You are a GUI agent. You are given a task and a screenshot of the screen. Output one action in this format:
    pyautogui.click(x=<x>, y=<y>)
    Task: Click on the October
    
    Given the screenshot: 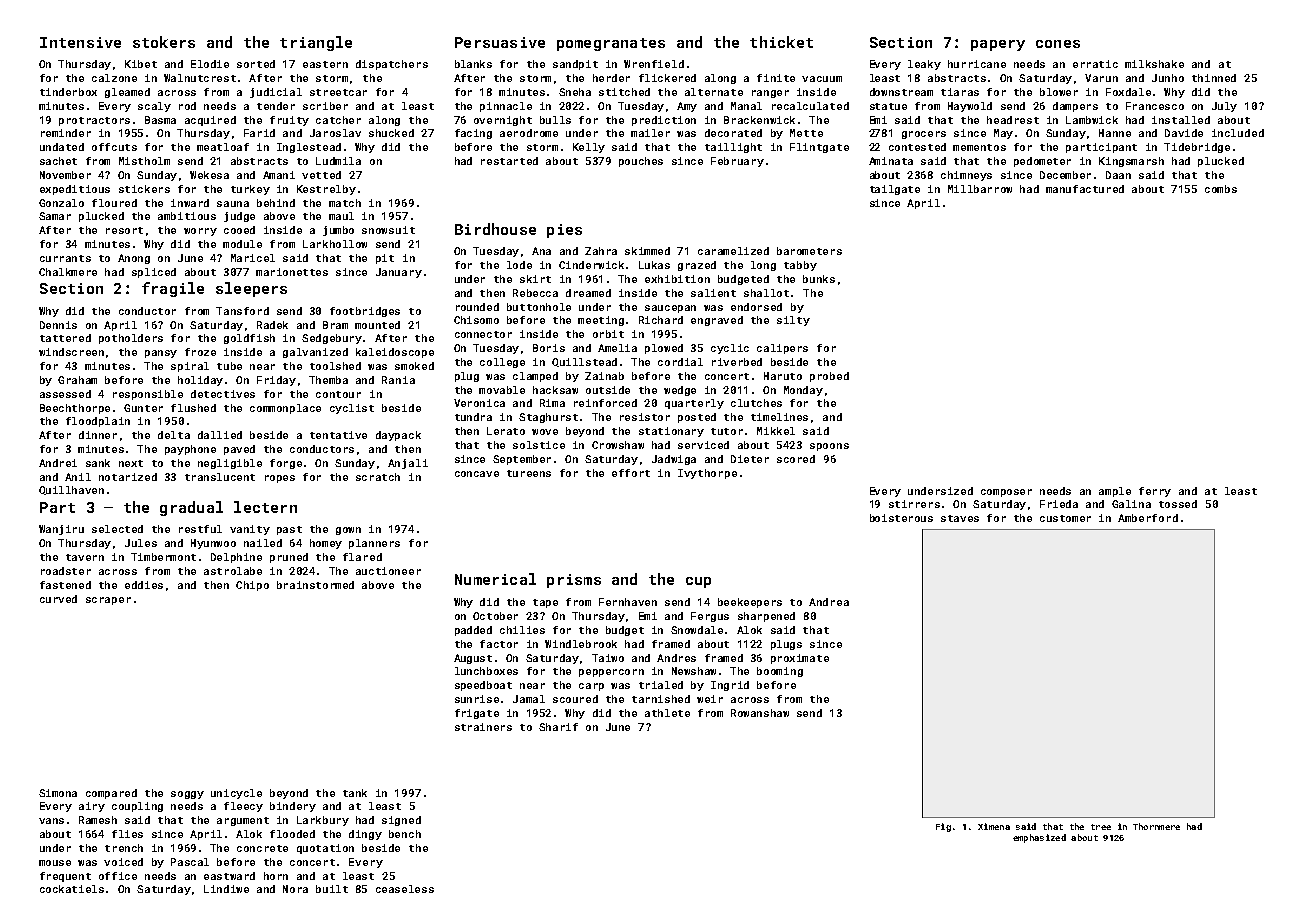 What is the action you would take?
    pyautogui.click(x=495, y=616)
